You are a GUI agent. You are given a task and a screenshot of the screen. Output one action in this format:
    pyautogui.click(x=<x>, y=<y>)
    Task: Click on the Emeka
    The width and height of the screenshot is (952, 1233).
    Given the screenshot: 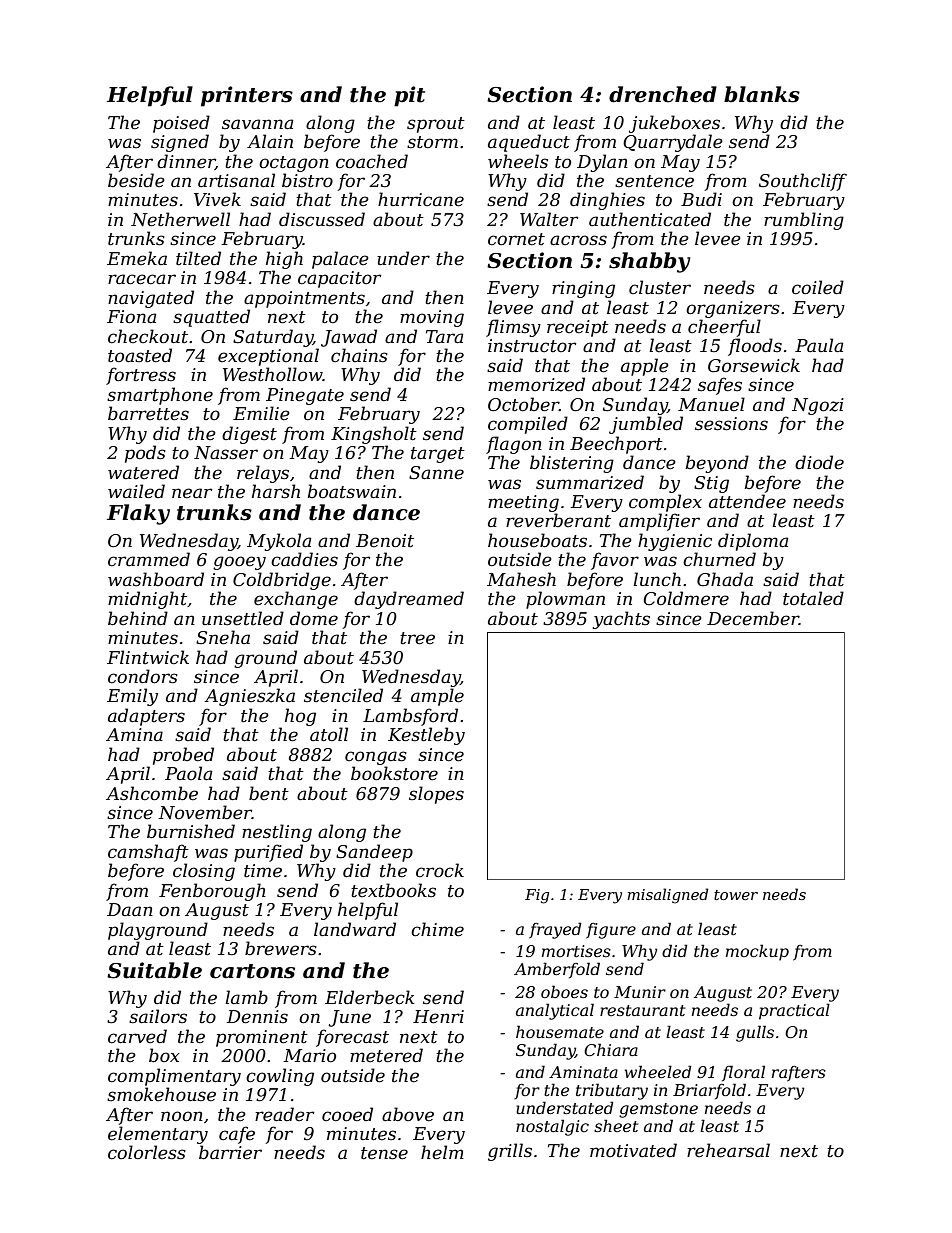 What is the action you would take?
    pyautogui.click(x=137, y=258)
